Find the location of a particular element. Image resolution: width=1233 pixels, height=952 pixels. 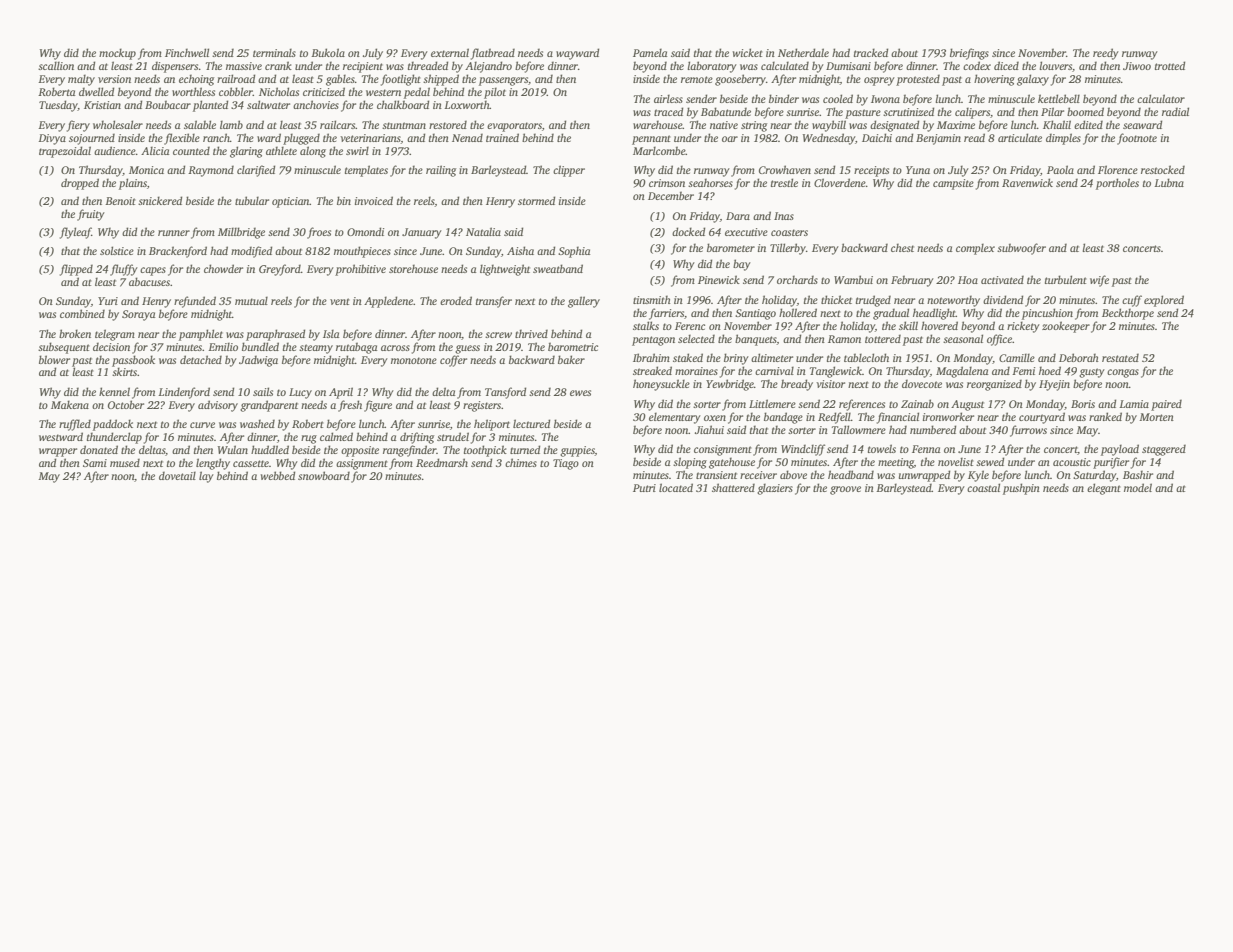

articulate is located at coordinates (1020, 137).
